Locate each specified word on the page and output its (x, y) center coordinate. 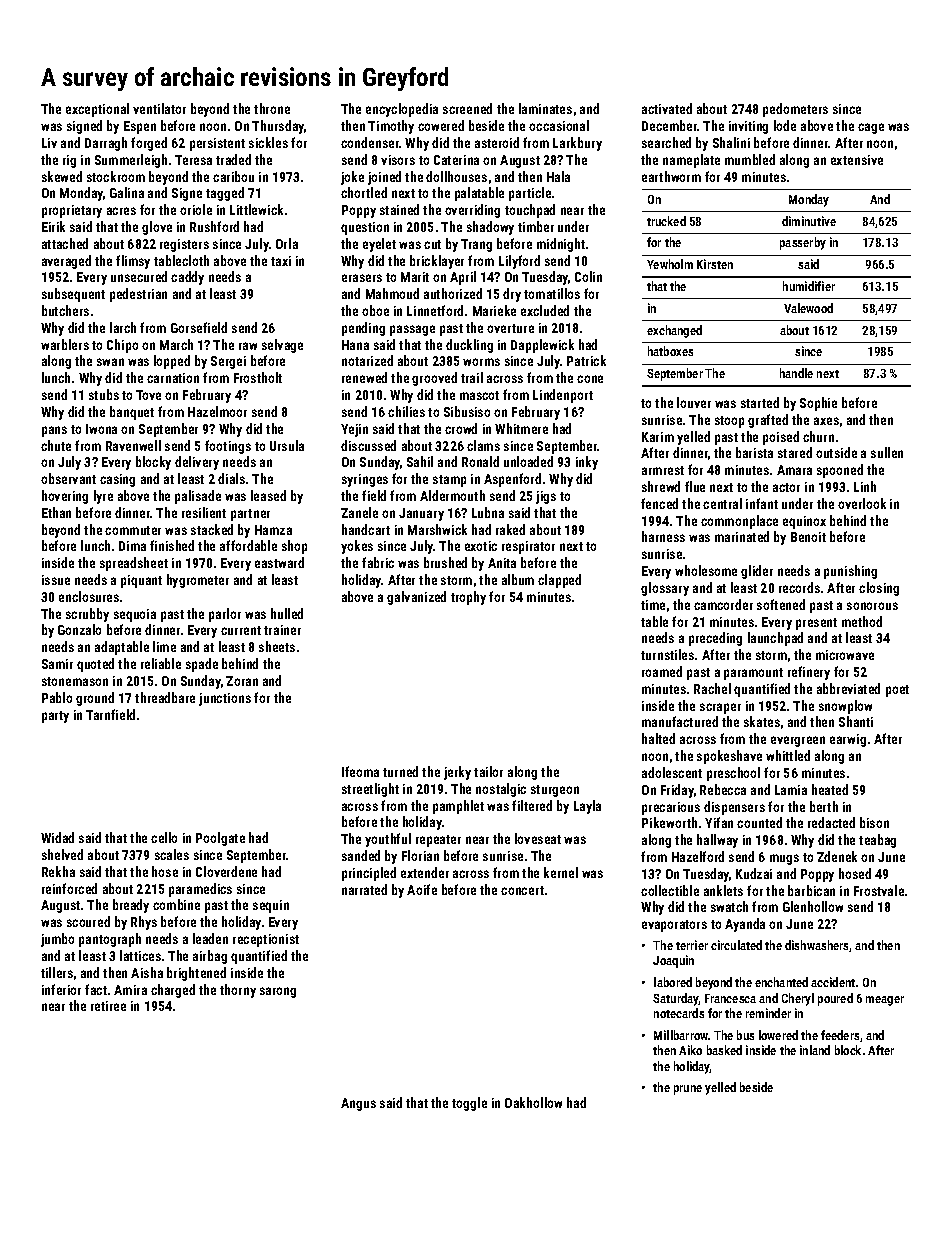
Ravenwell (133, 445)
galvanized (416, 598)
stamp (449, 481)
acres (121, 211)
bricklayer (437, 262)
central (722, 503)
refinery (809, 673)
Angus (358, 1104)
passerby (803, 243)
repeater (438, 841)
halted (658, 738)
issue (56, 580)
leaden (210, 938)
